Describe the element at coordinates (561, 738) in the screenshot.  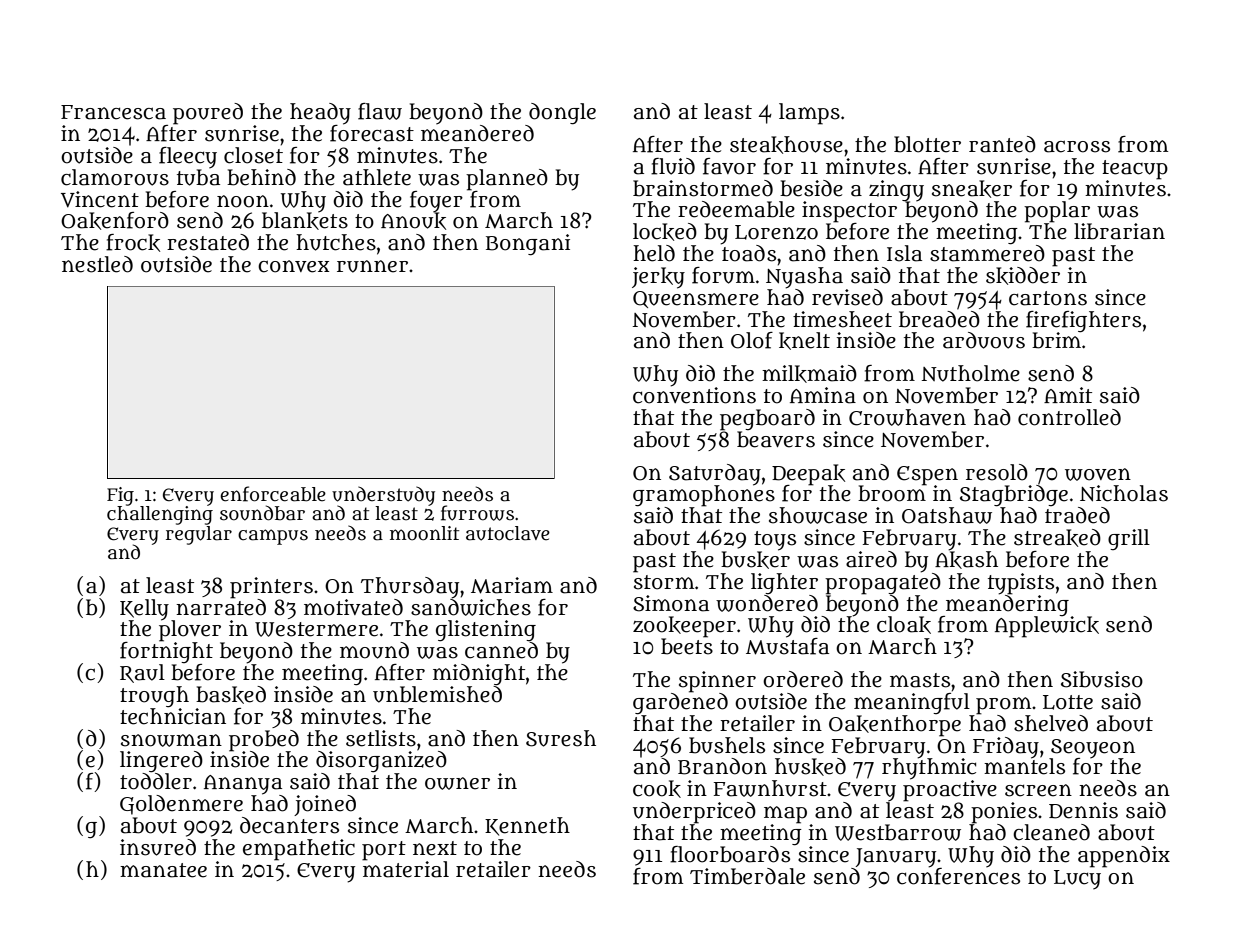
I see `Suresh` at that location.
